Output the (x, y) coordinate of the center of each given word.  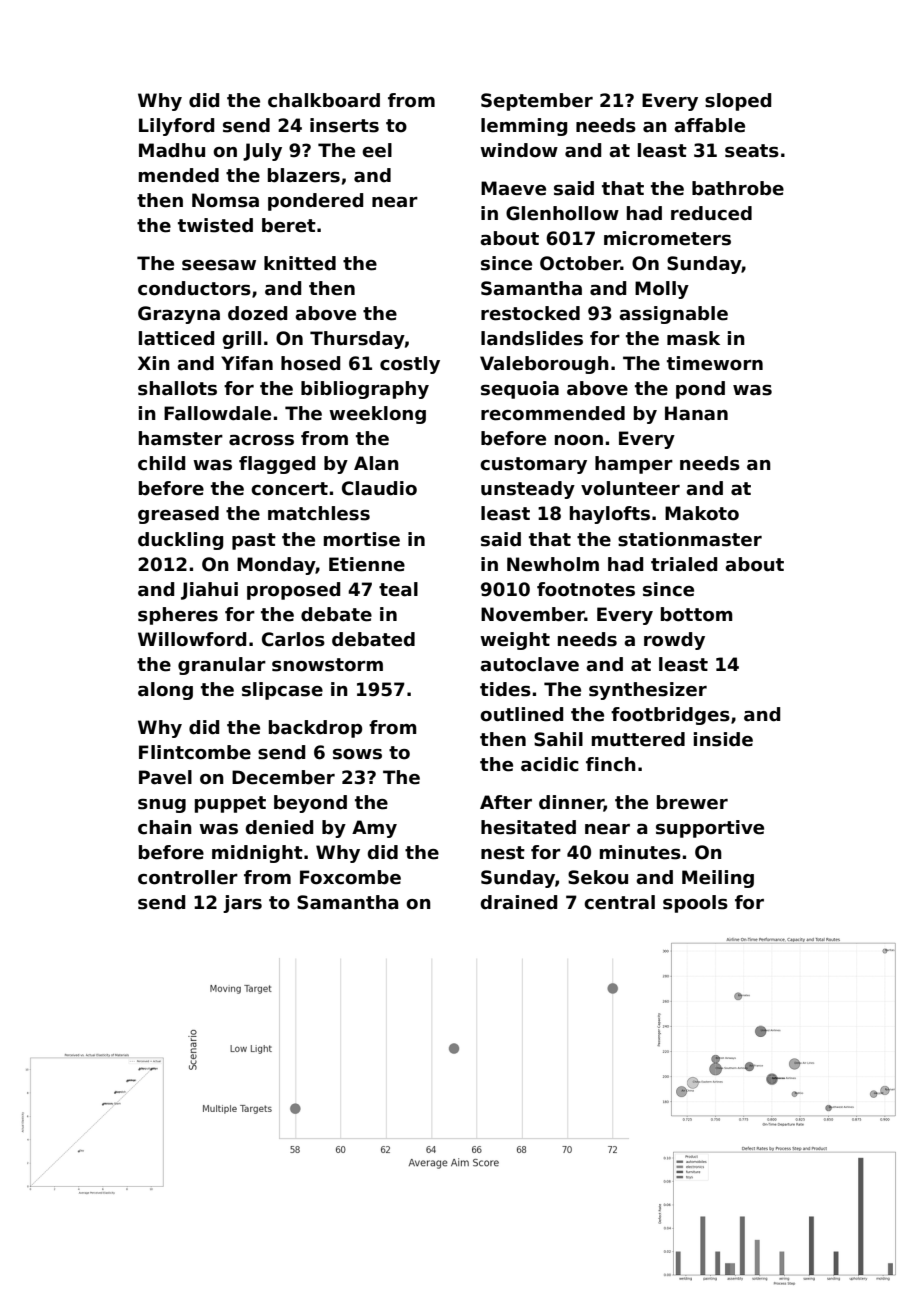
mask (693, 338)
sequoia (520, 390)
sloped (738, 102)
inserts (344, 125)
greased (178, 515)
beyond (310, 804)
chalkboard (324, 100)
